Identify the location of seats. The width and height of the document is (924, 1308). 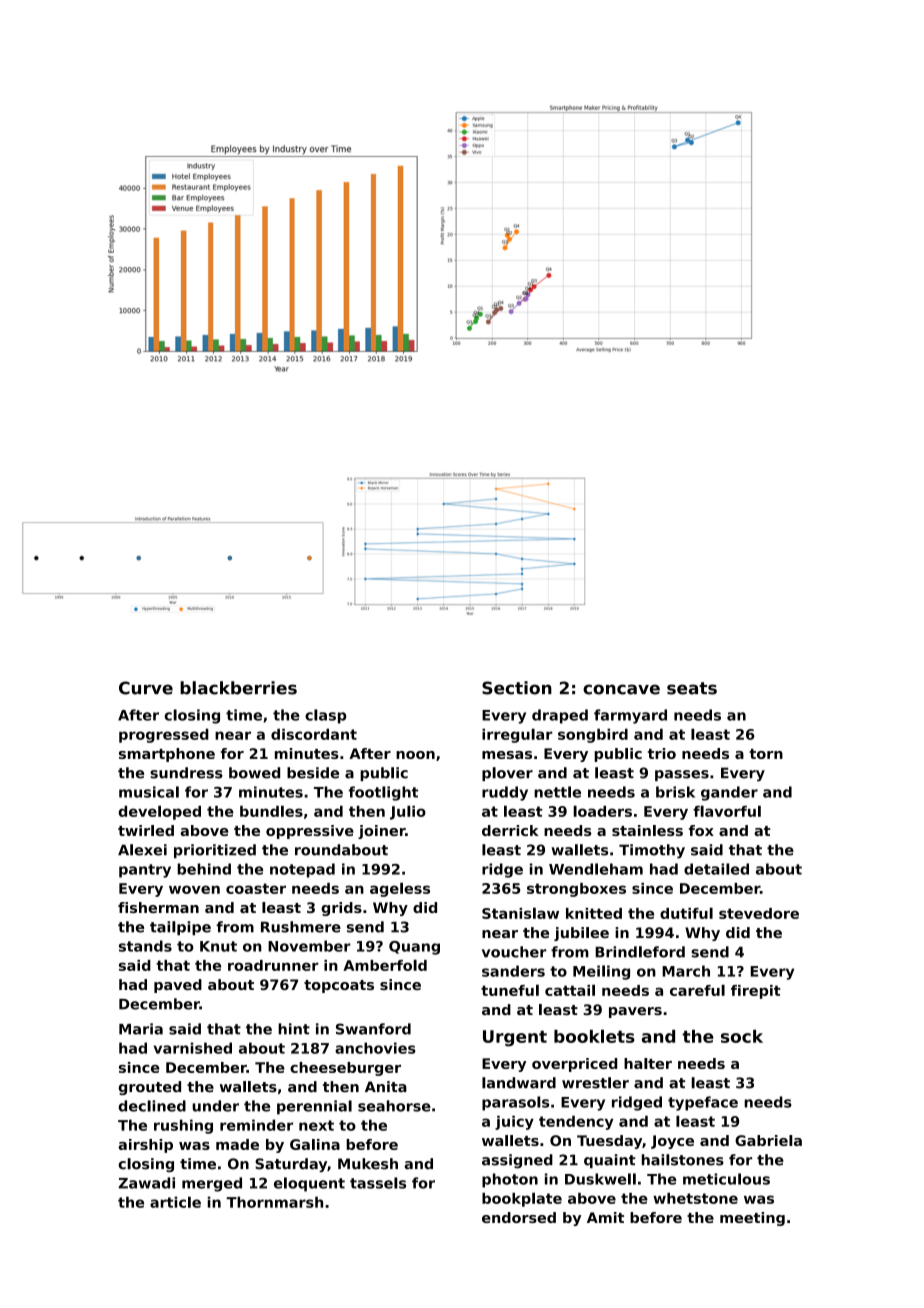
(692, 688).
